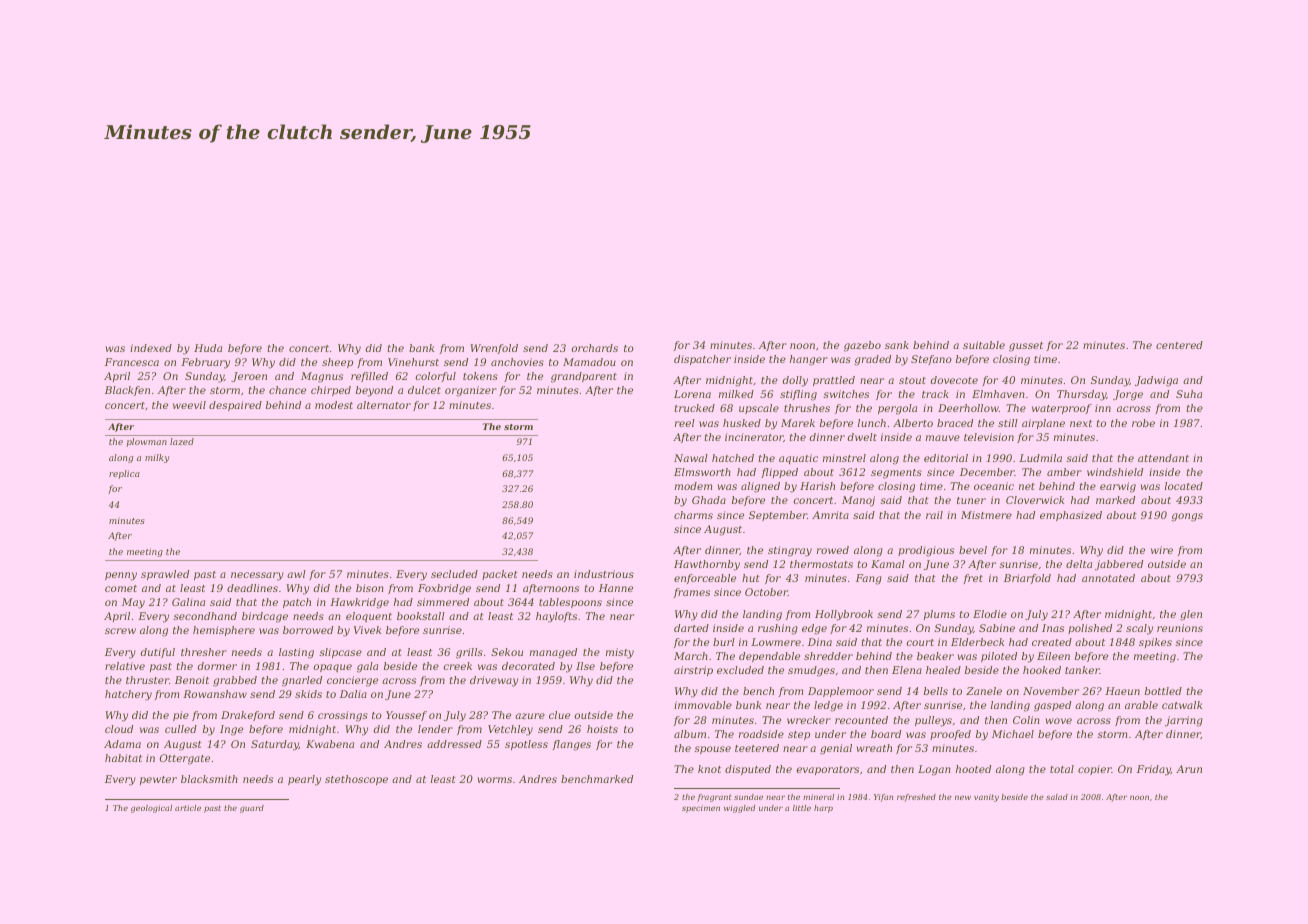 The height and width of the screenshot is (924, 1308). I want to click on guard, so click(252, 809).
